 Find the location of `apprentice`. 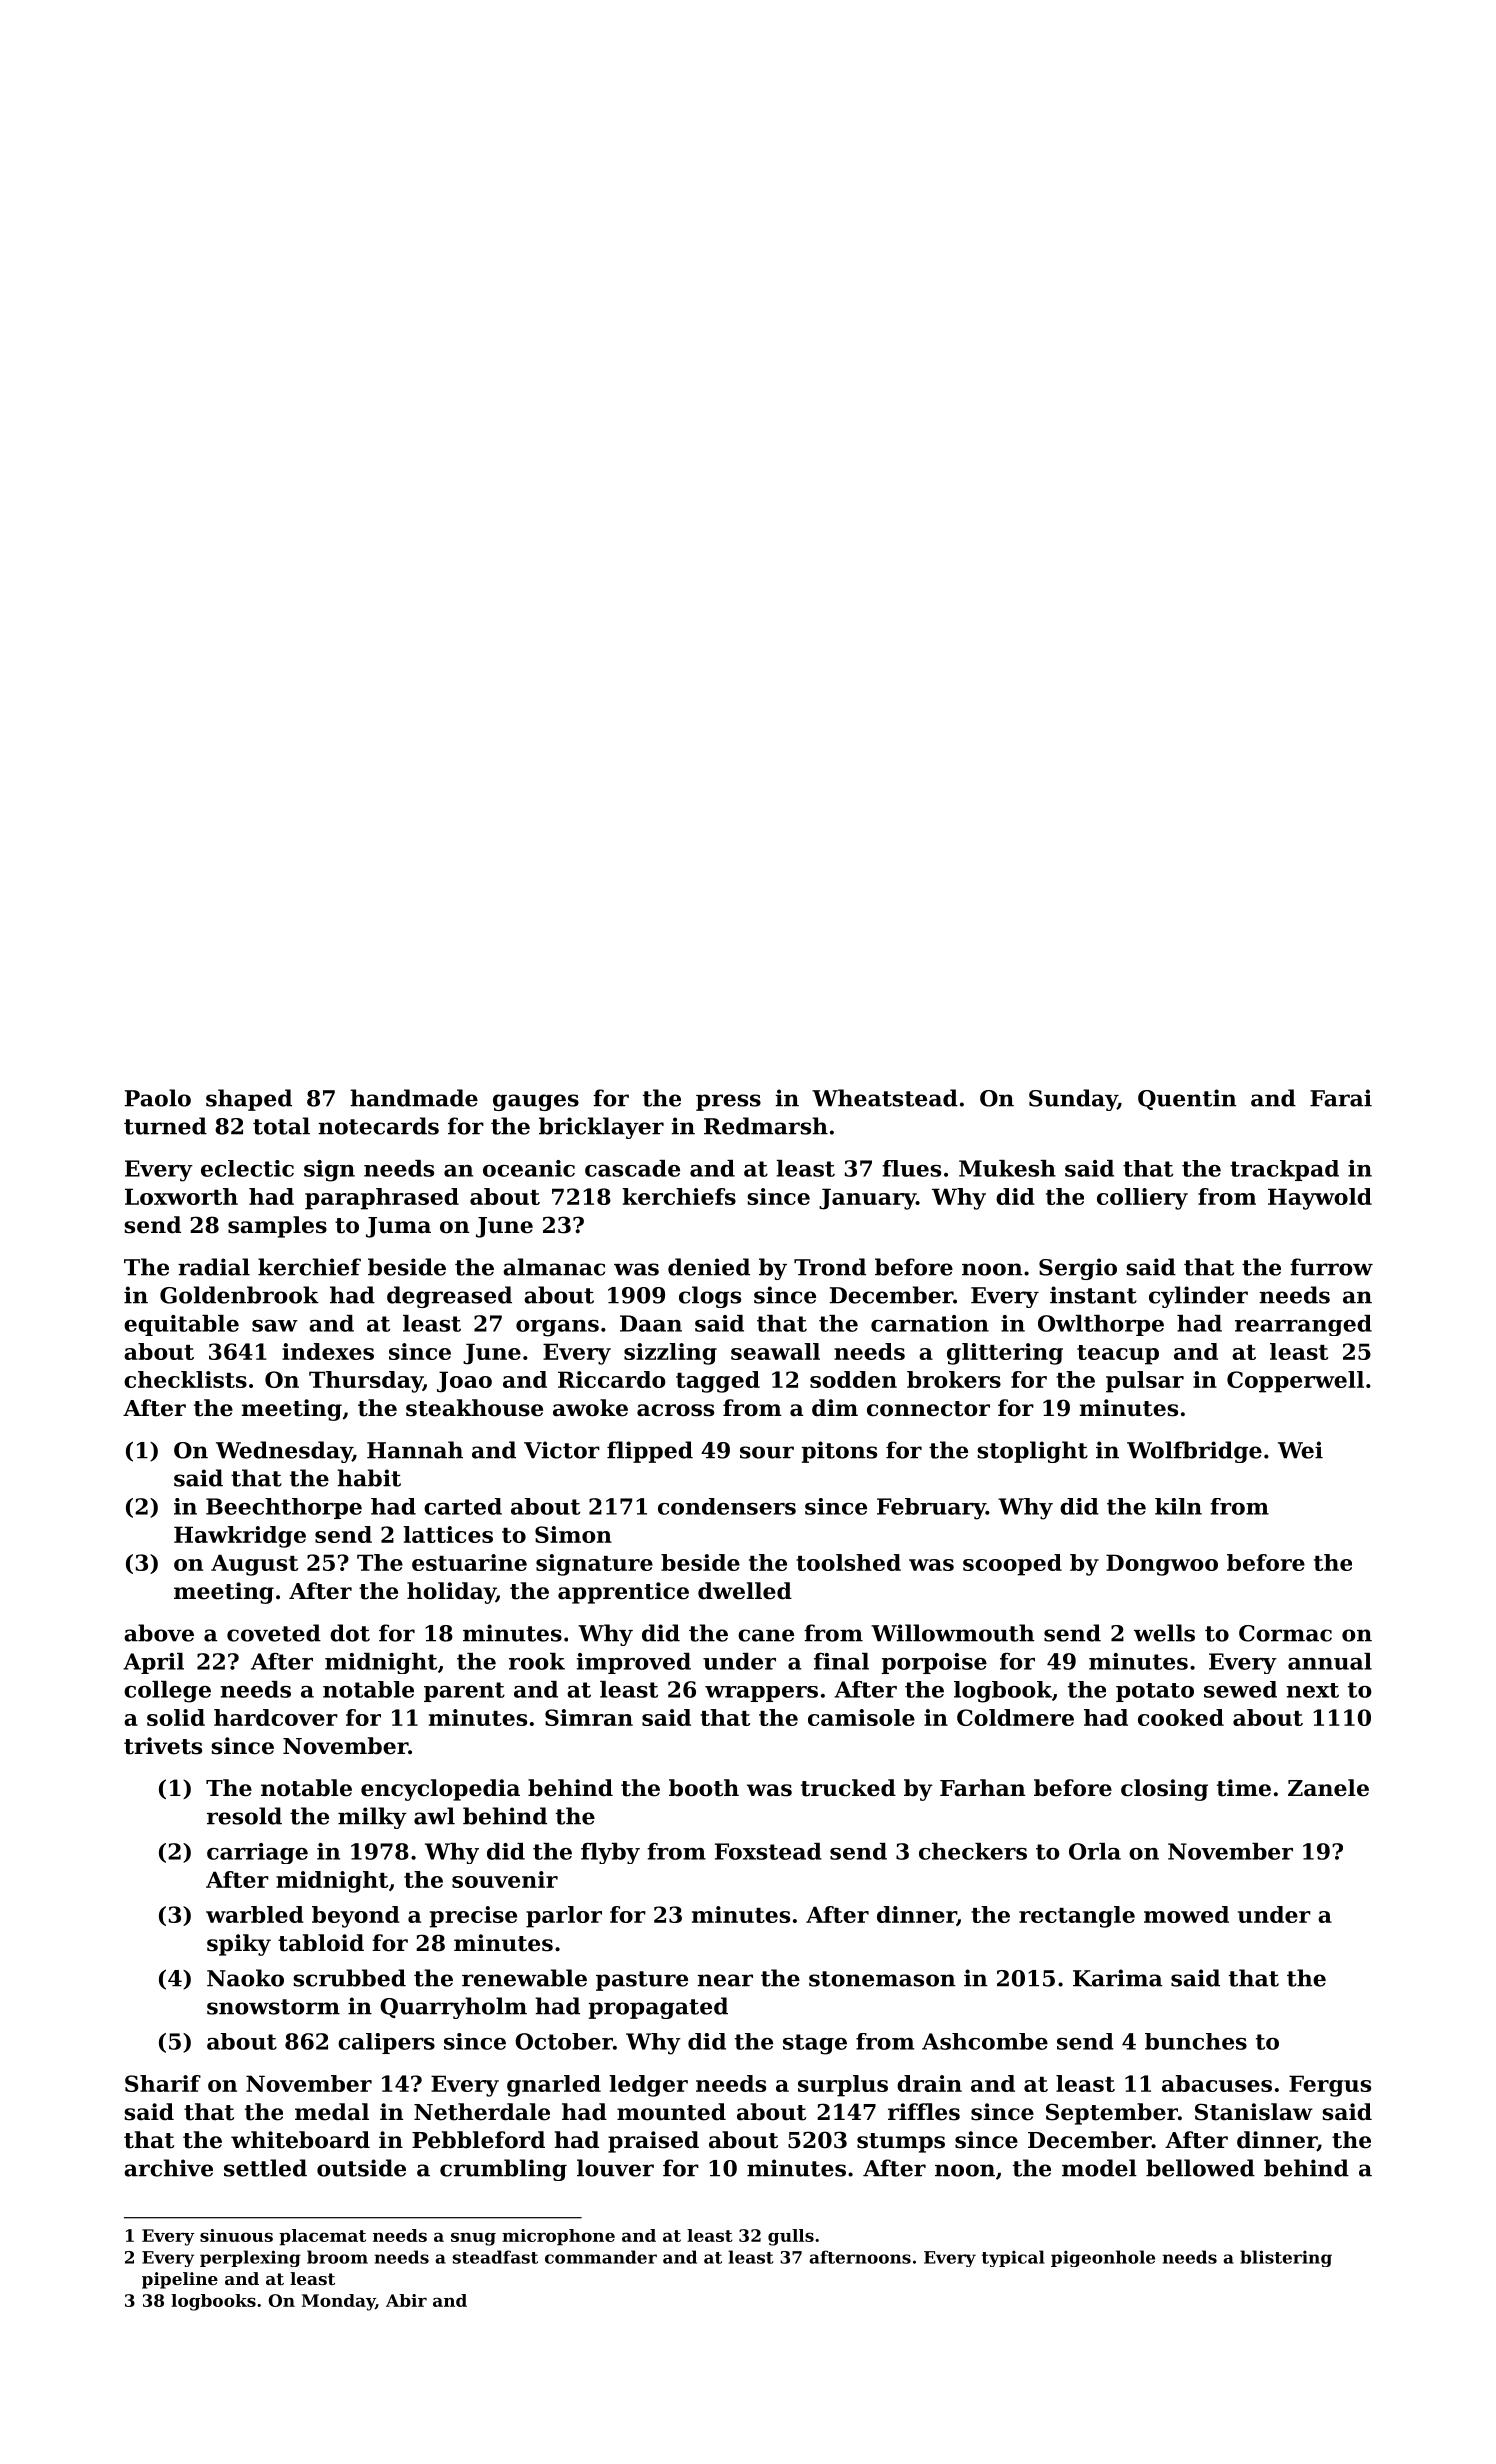

apprentice is located at coordinates (623, 1593).
